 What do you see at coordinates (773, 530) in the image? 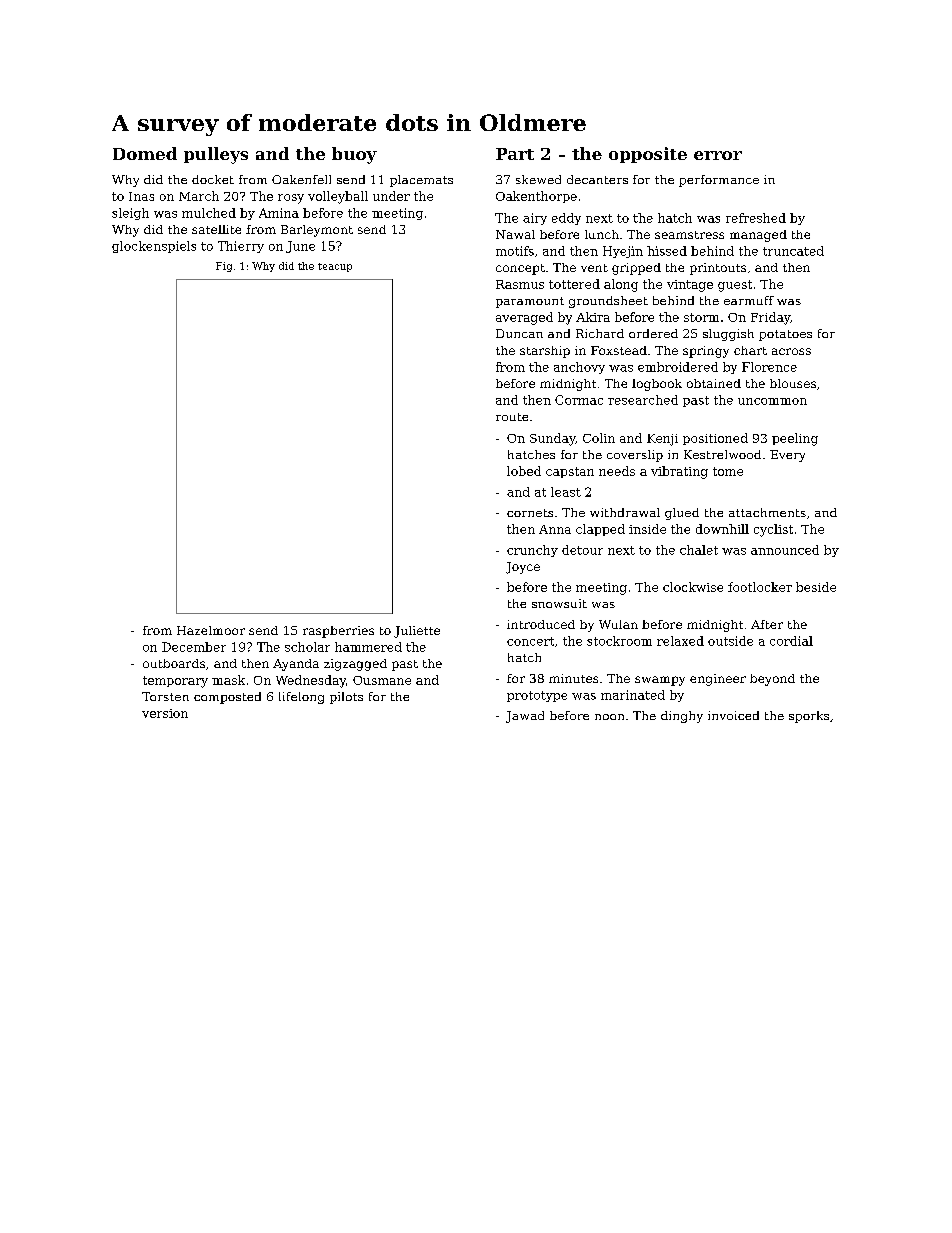
I see `cyclist` at bounding box center [773, 530].
